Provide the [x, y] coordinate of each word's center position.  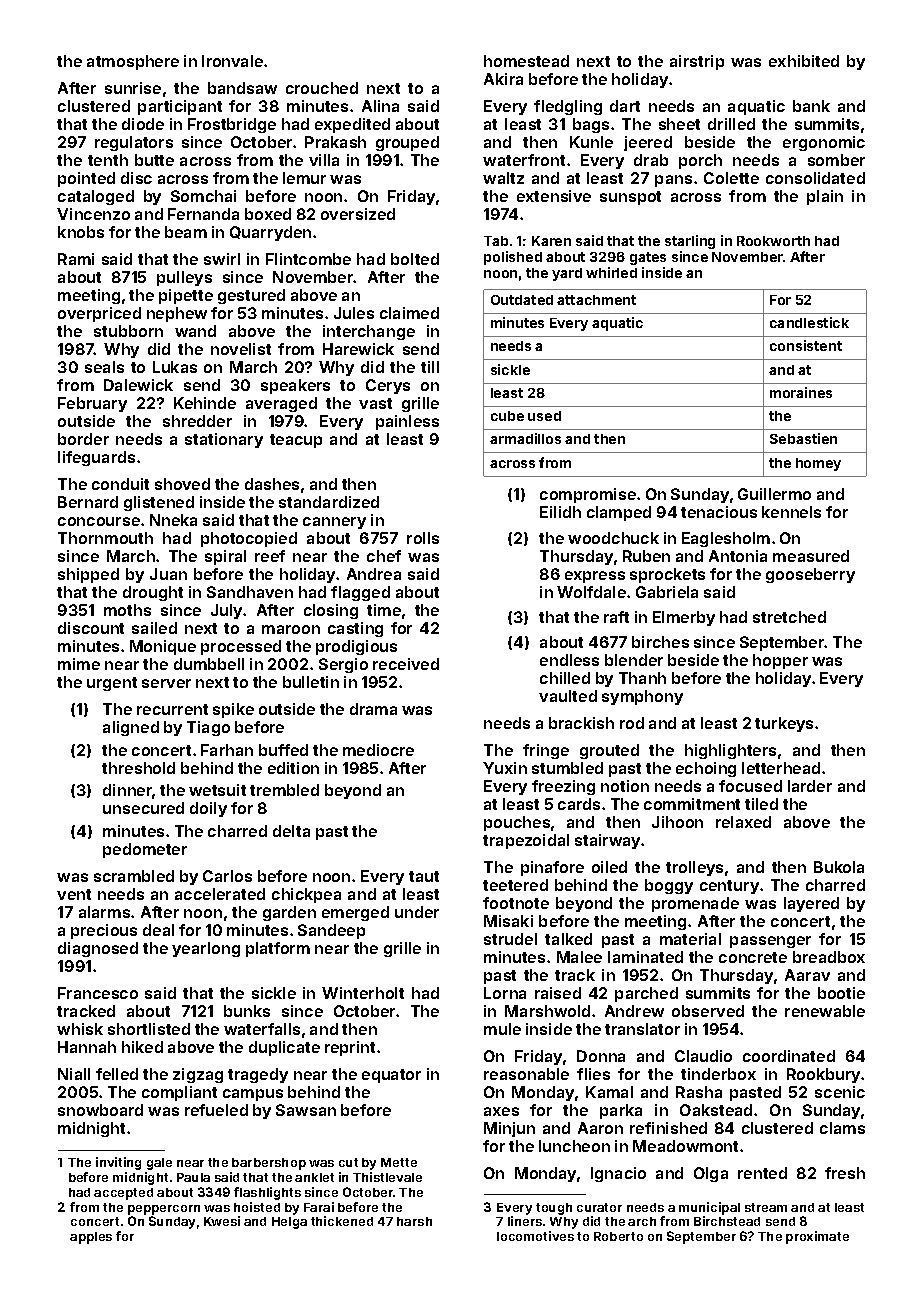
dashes [272, 484]
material [690, 939]
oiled [609, 867]
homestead [526, 61]
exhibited [804, 61]
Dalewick [138, 385]
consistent [806, 345]
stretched [789, 617]
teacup [296, 441]
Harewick [358, 349]
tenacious [719, 512]
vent [74, 894]
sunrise [133, 88]
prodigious [356, 647]
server [166, 683]
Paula [193, 1177]
